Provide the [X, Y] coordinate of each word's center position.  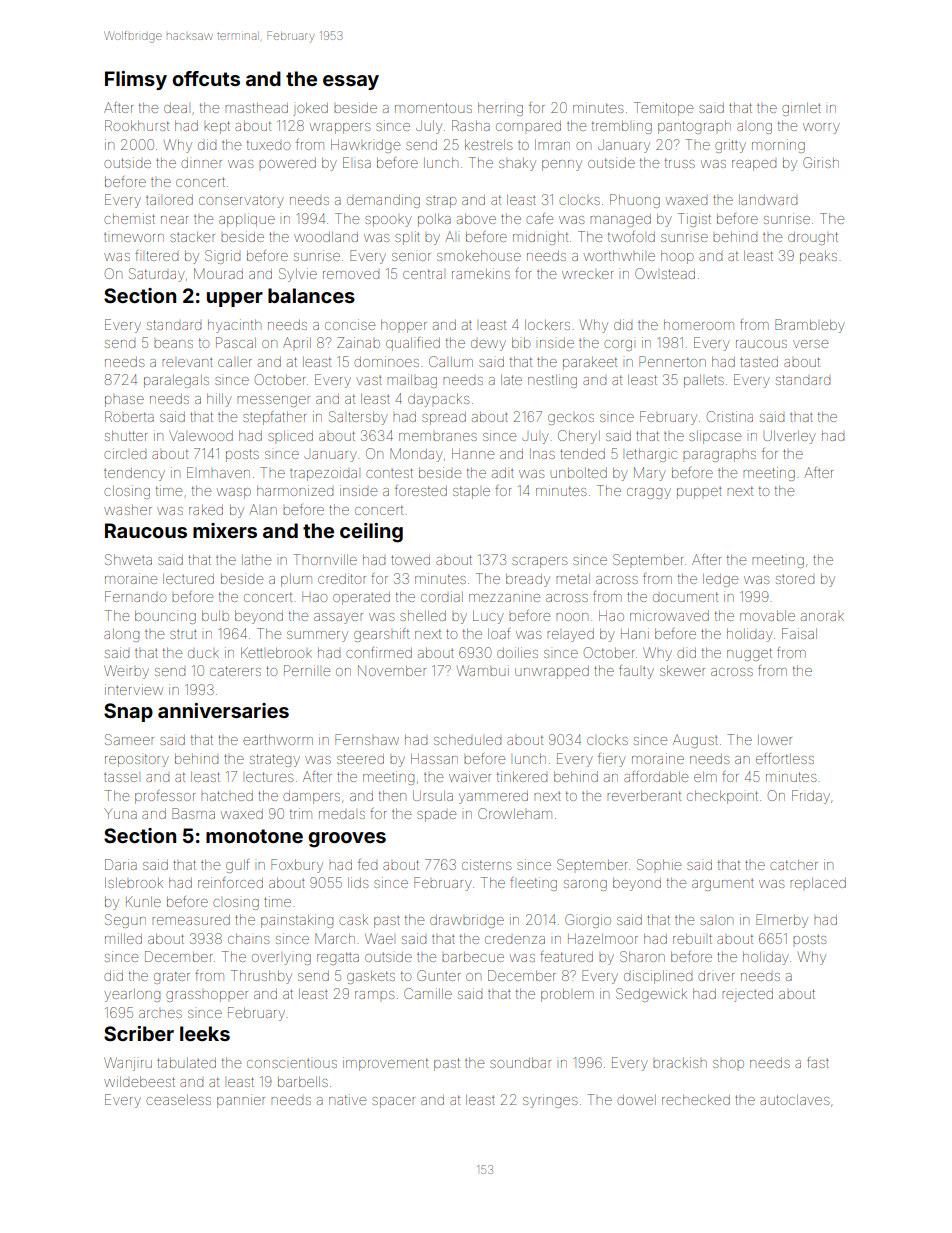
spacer [393, 1102]
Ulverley [790, 437]
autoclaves [794, 1099]
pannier [241, 1101]
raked [206, 510]
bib [521, 342]
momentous [433, 108]
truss [680, 163]
